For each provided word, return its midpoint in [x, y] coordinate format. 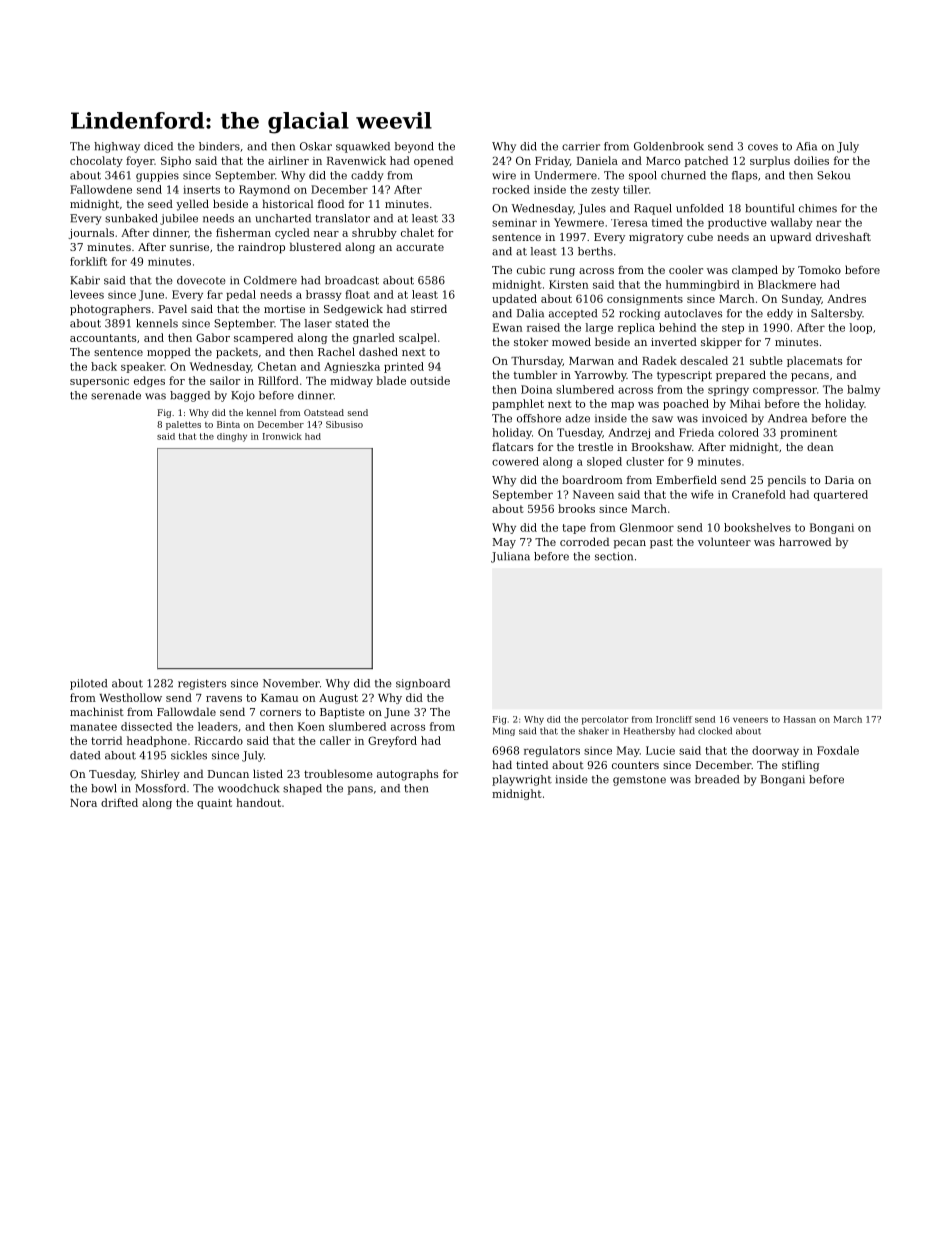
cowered [515, 461]
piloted [88, 684]
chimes [818, 208]
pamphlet [518, 404]
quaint [214, 804]
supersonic [99, 382]
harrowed [805, 541]
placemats [814, 361]
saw [662, 419]
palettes [183, 425]
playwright [522, 780]
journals [91, 233]
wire [504, 175]
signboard [423, 684]
